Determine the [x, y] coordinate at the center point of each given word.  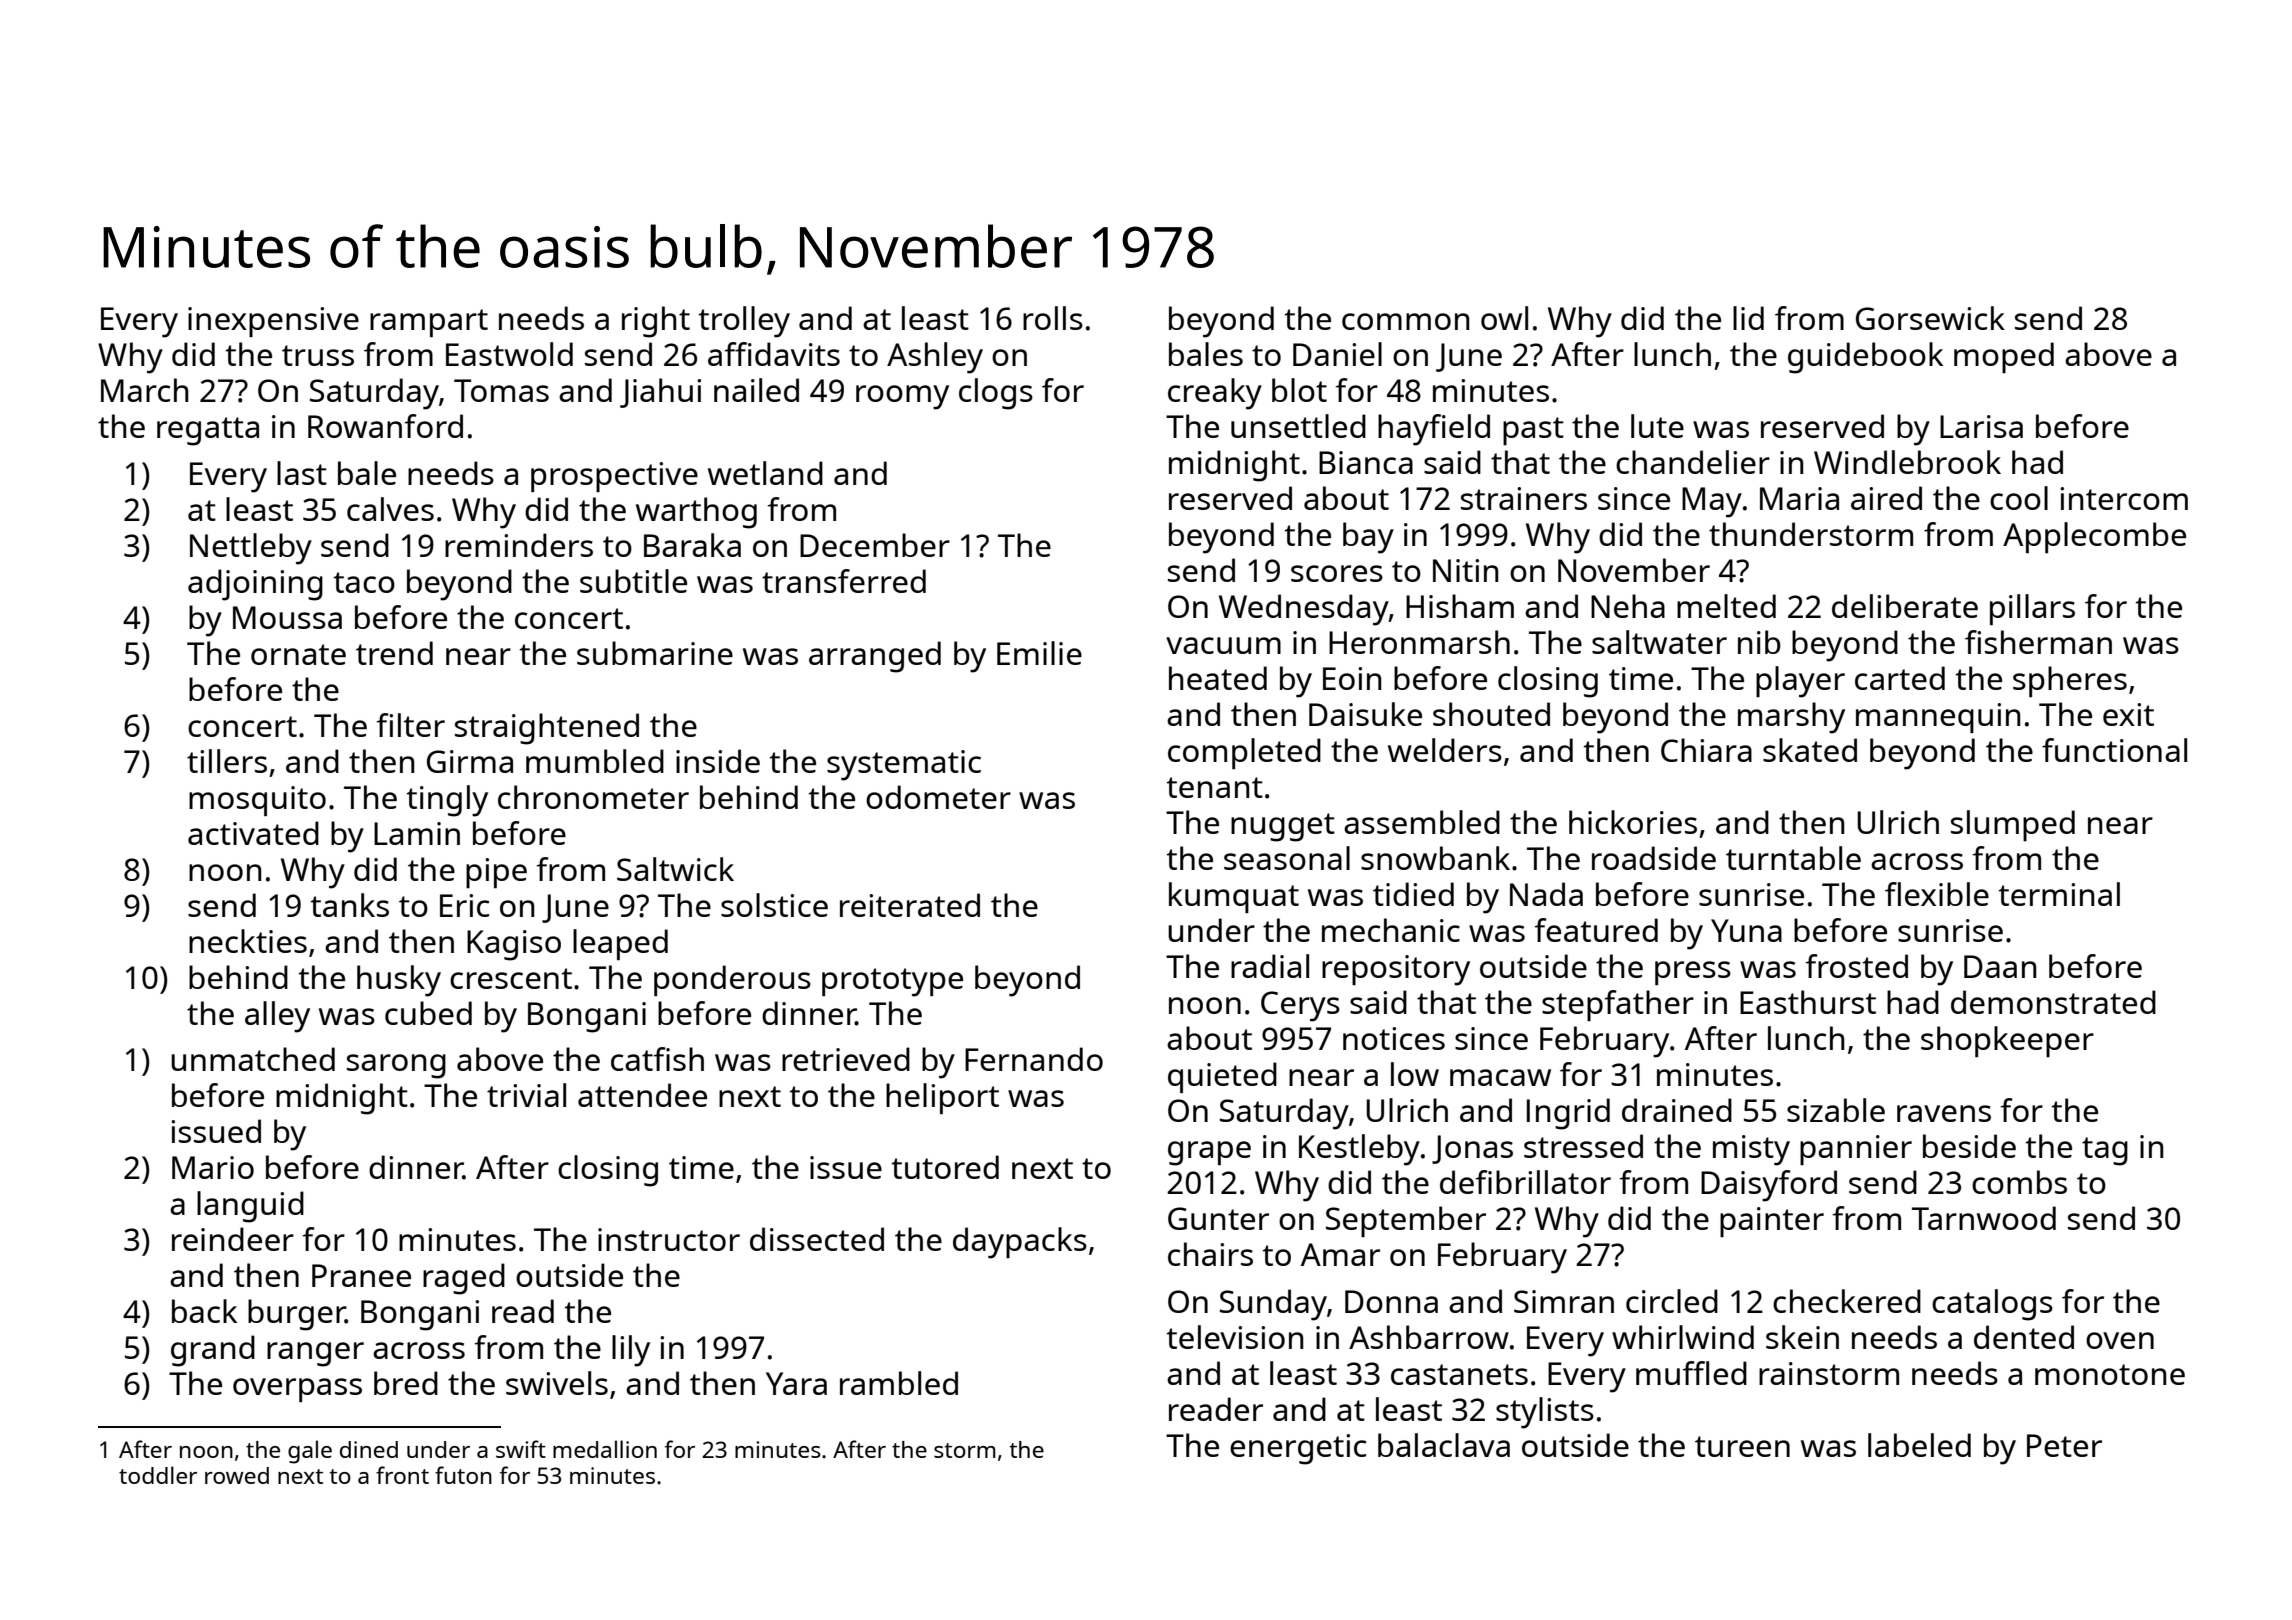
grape [1209, 1153]
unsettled [1298, 426]
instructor [669, 1239]
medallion [605, 1449]
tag [2105, 1151]
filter [411, 725]
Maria [1799, 498]
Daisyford [1769, 1186]
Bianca [1366, 462]
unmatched [253, 1059]
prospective [614, 477]
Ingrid [1568, 1114]
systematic [904, 765]
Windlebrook [1907, 462]
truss [318, 355]
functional [2114, 750]
